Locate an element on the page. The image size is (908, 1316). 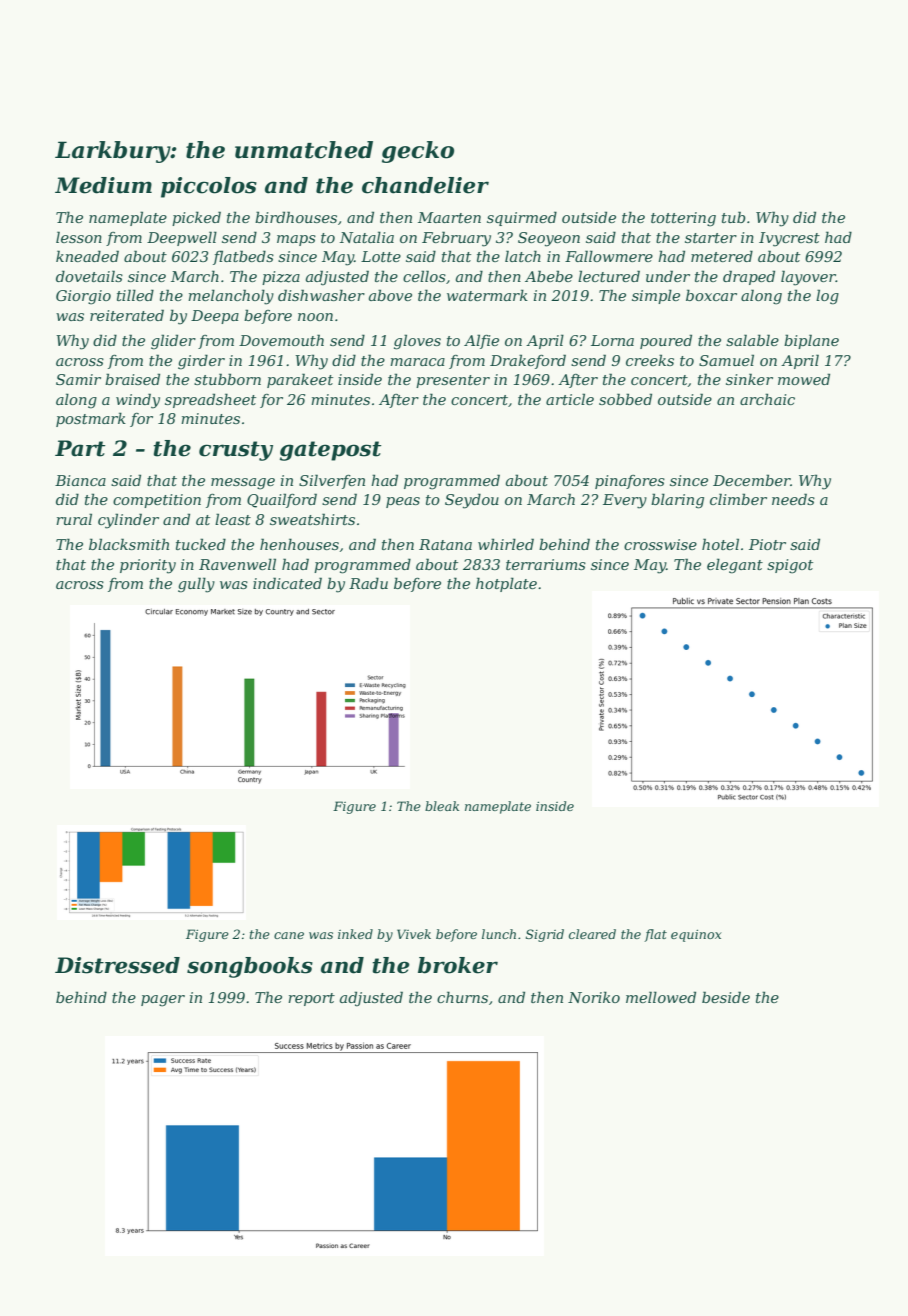
gully is located at coordinates (196, 585).
